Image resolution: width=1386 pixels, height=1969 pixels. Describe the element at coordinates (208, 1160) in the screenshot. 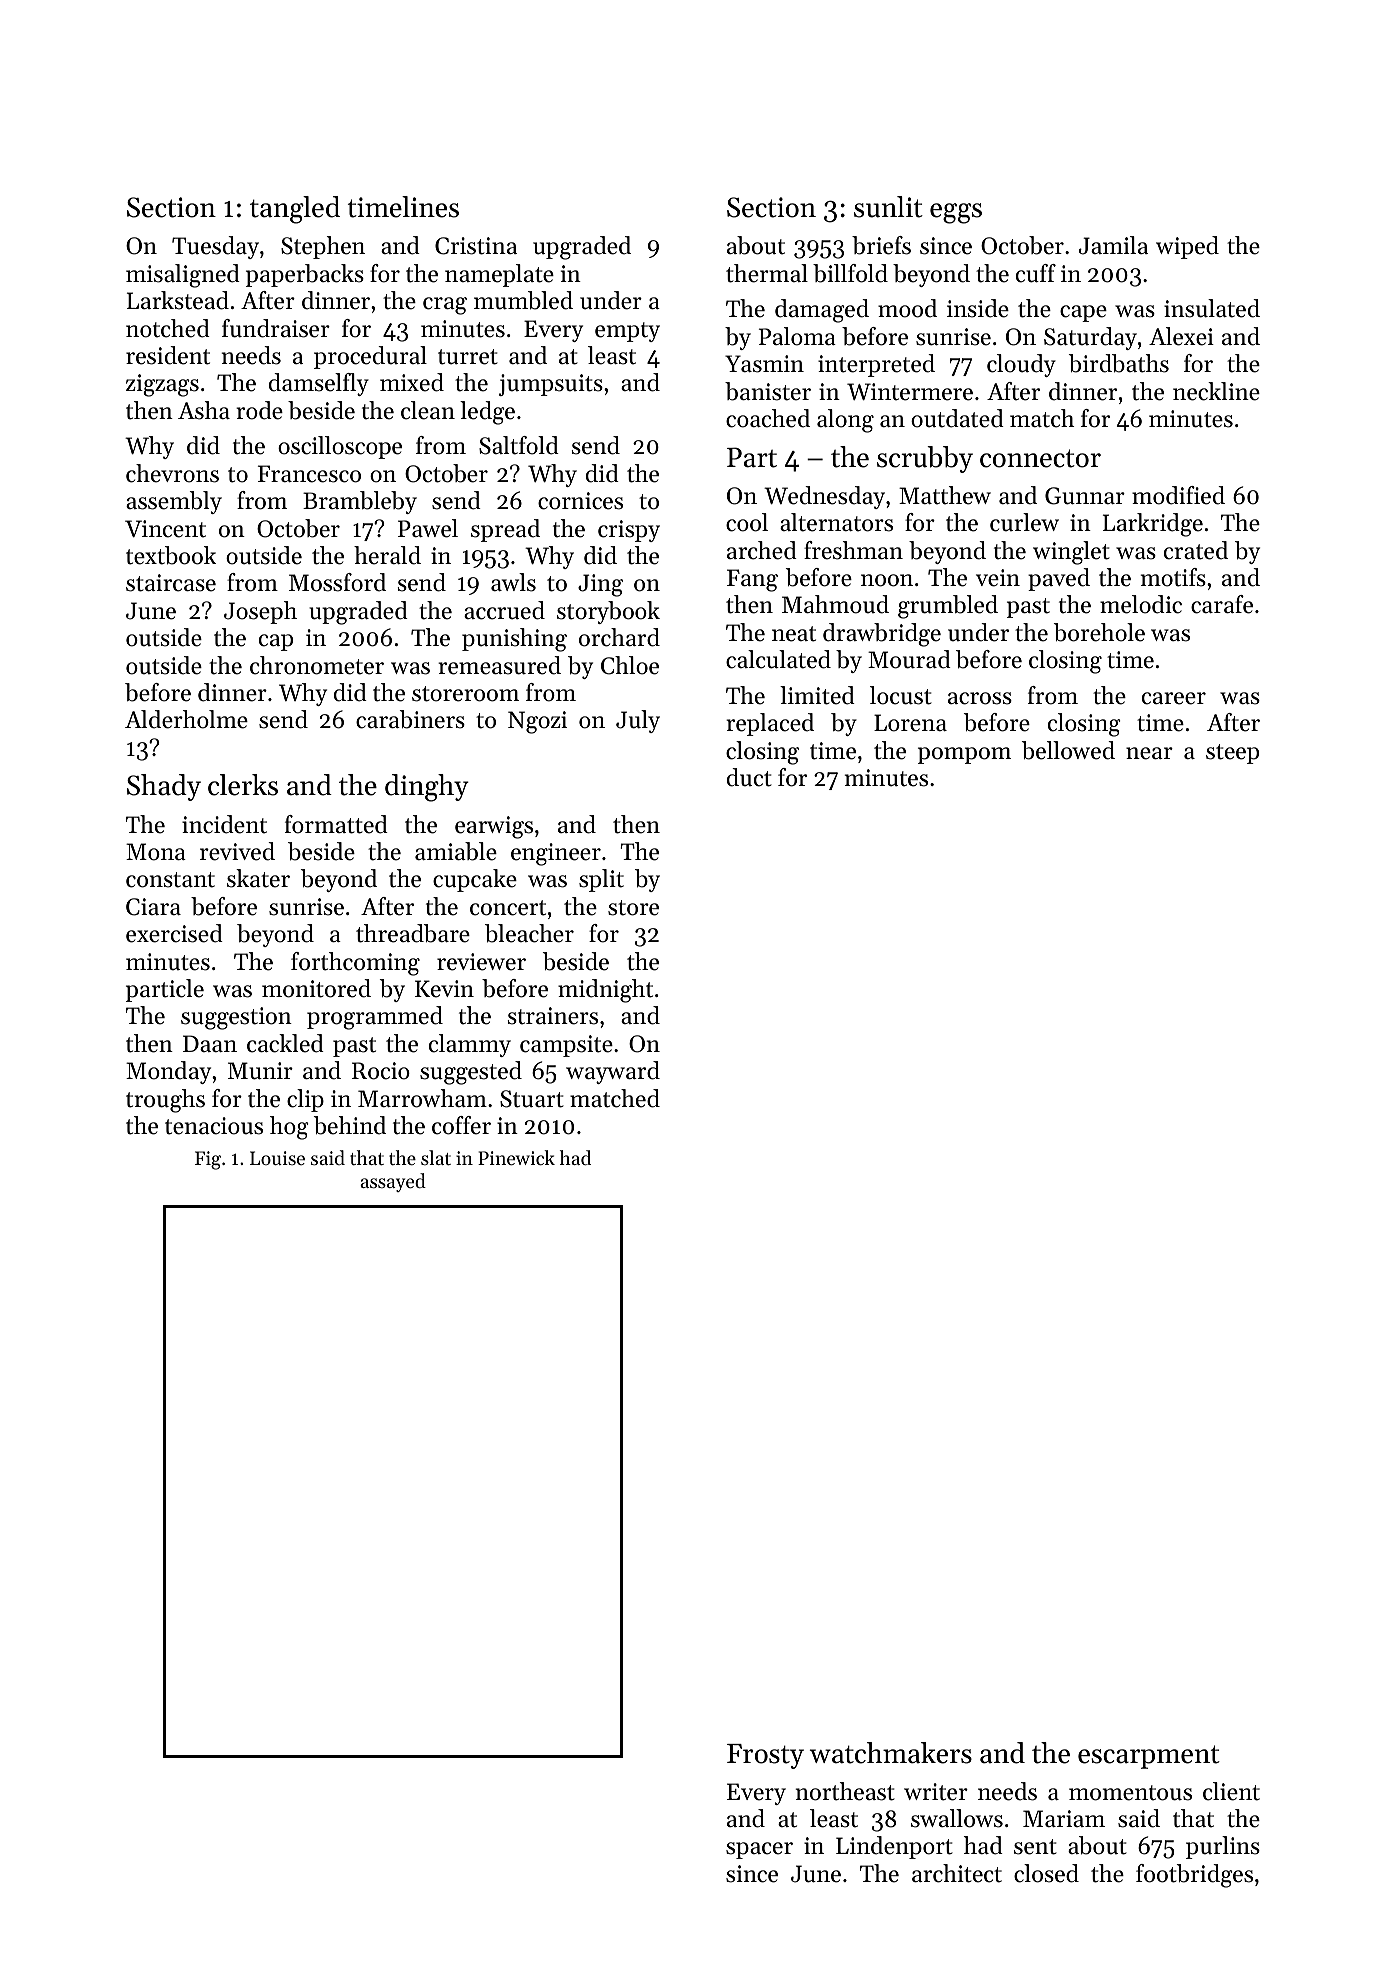

I see `Fig` at that location.
